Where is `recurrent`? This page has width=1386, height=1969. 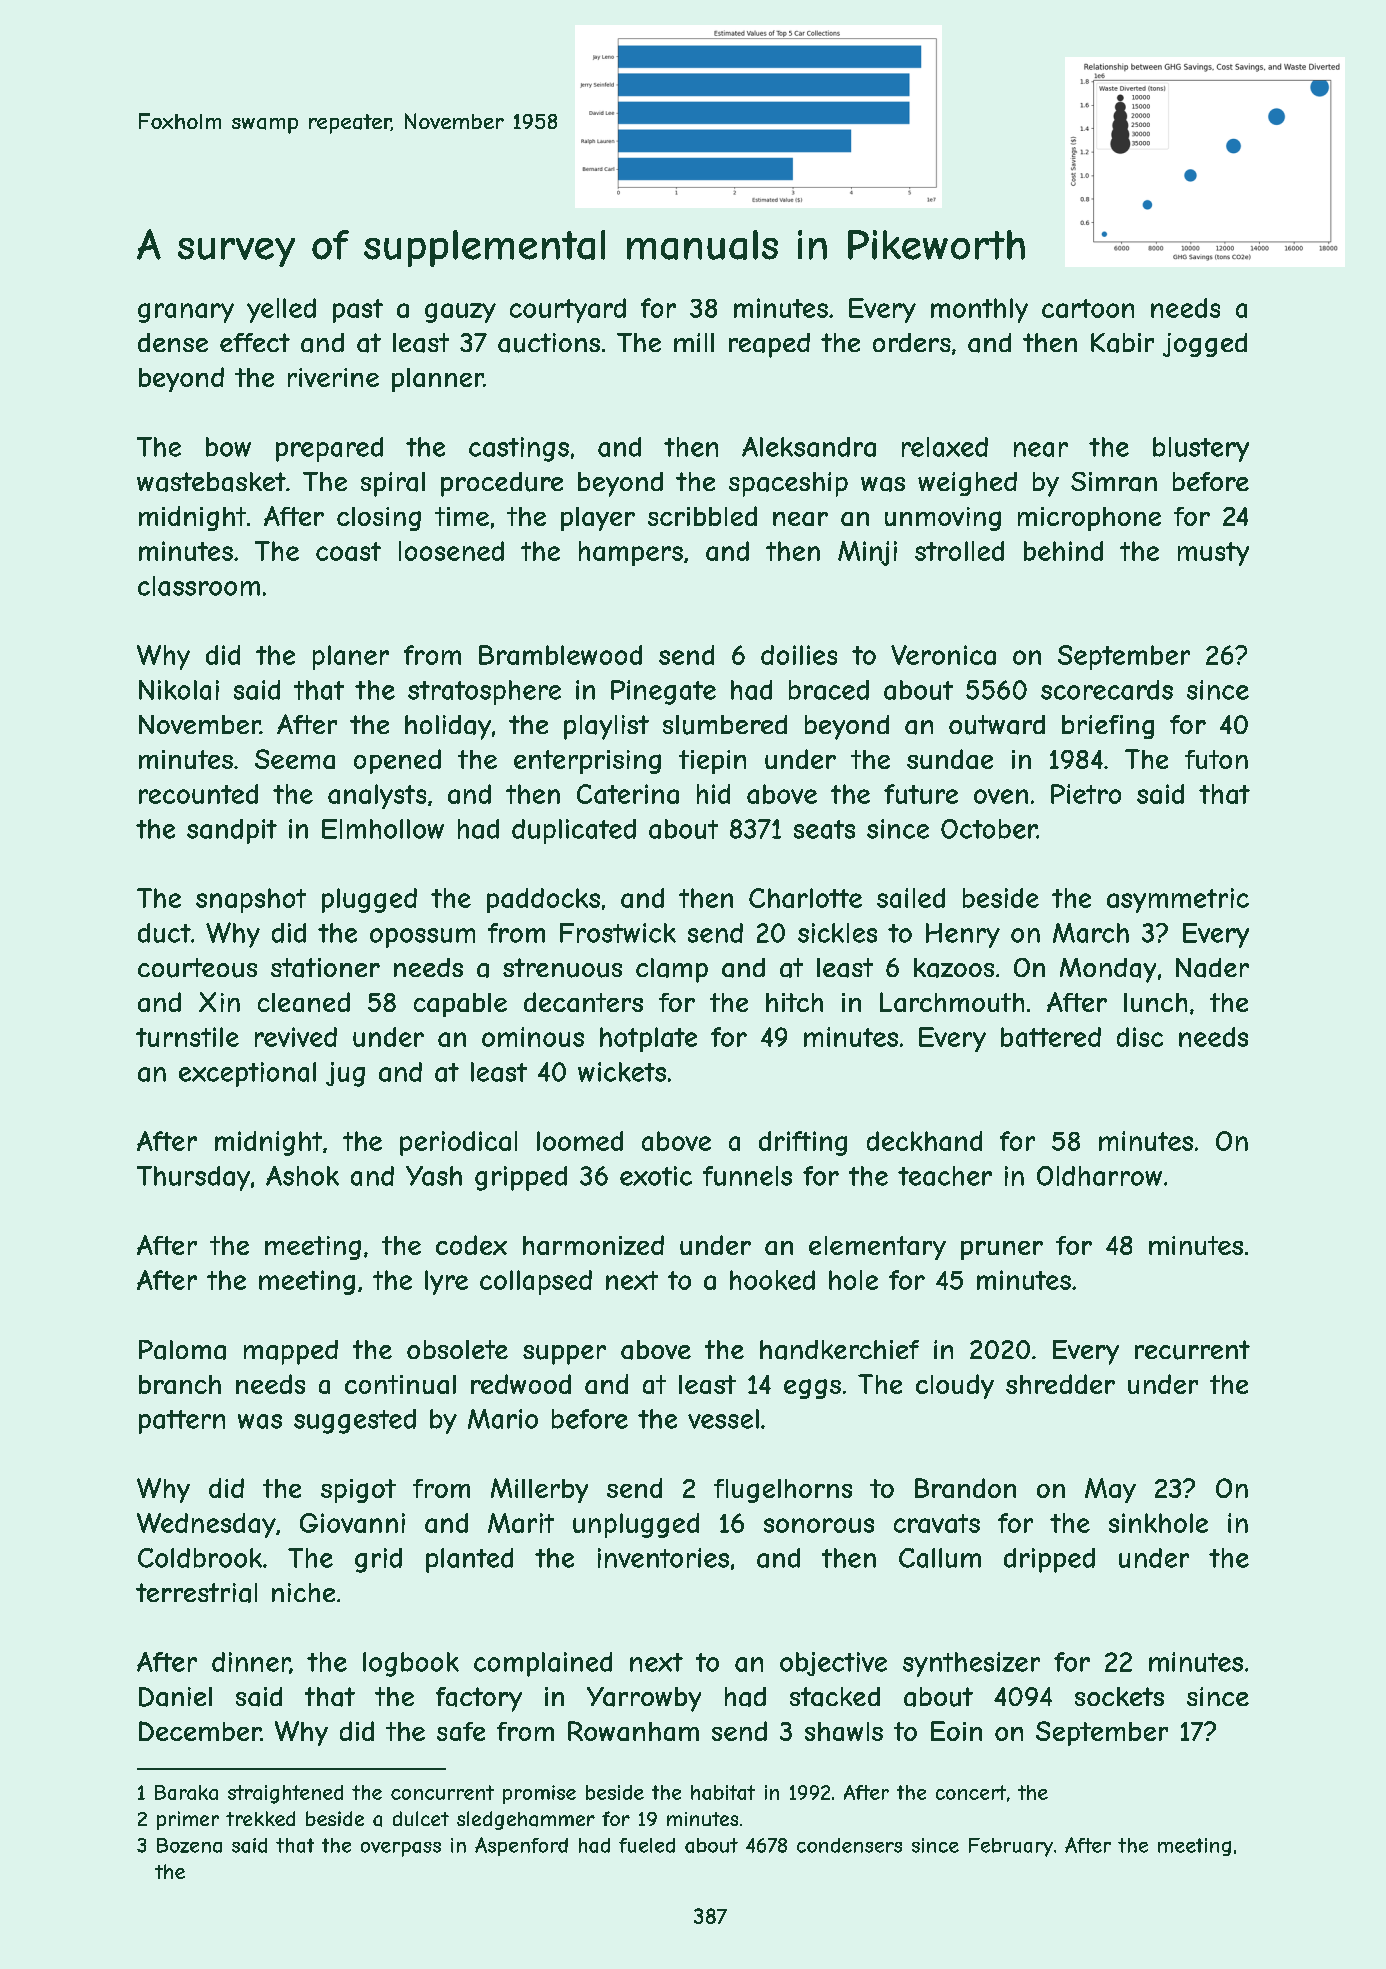 recurrent is located at coordinates (1192, 1350).
